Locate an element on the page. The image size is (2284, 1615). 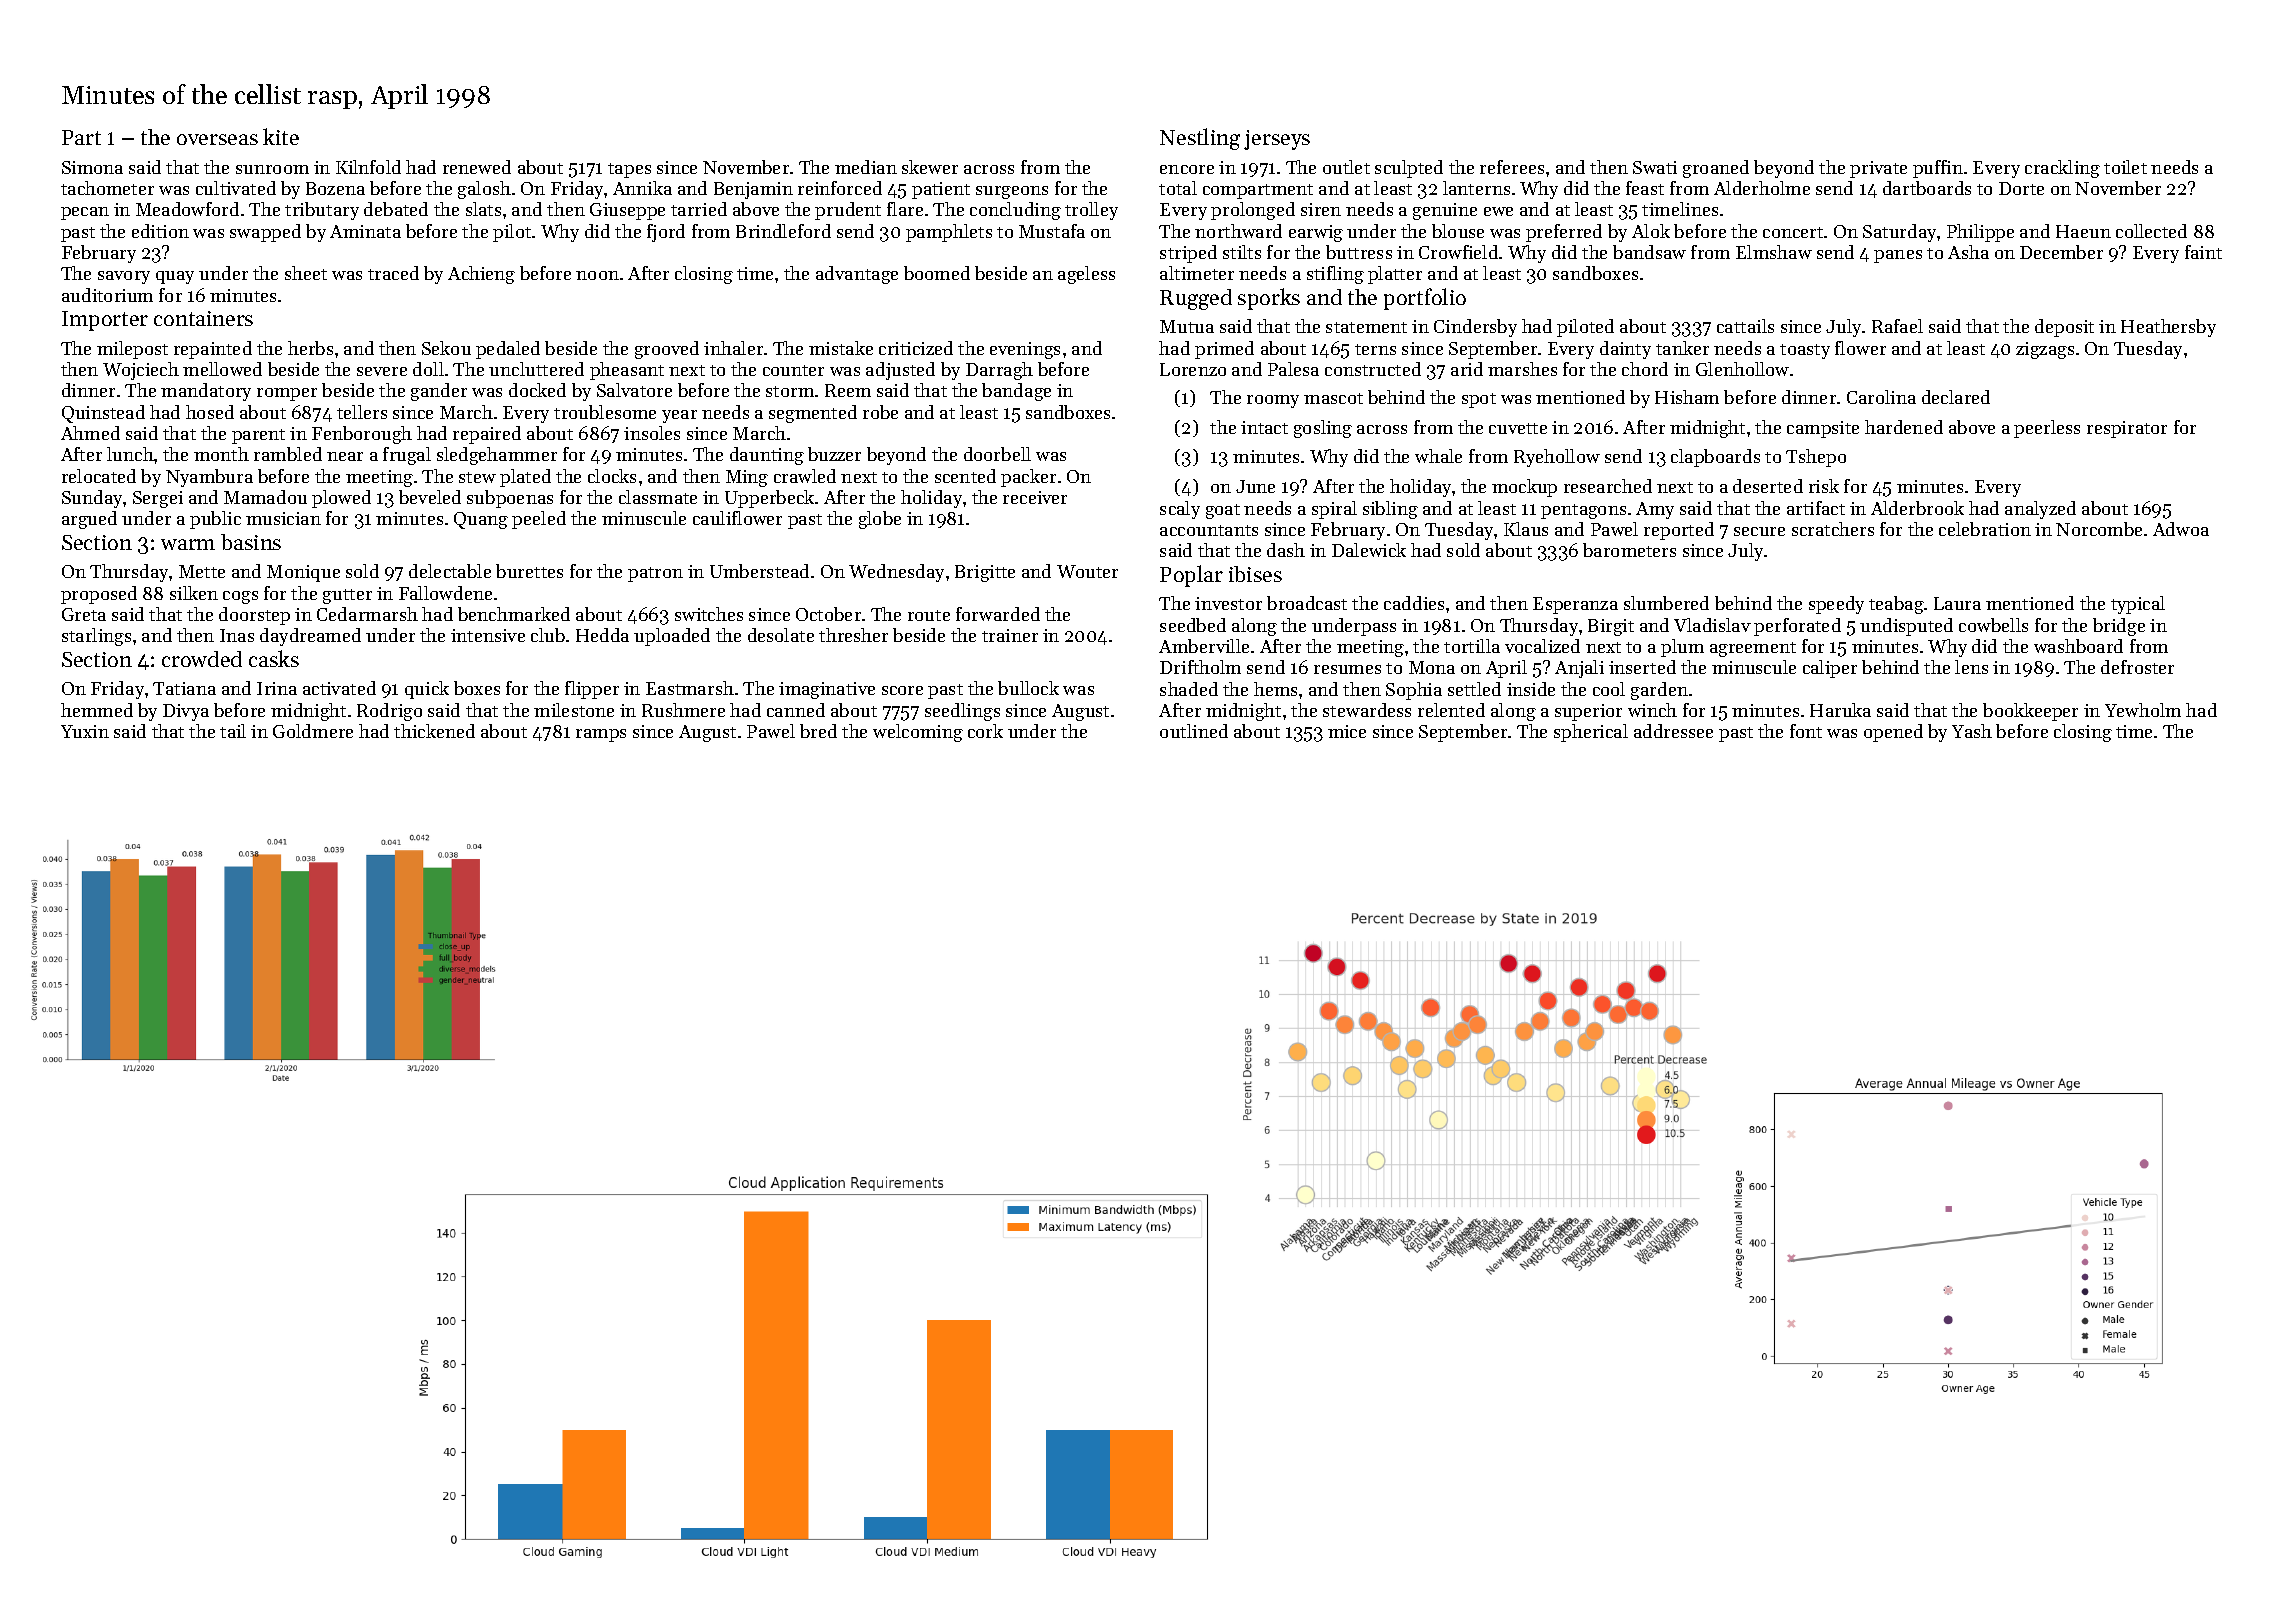
Adwoa is located at coordinates (2181, 529).
